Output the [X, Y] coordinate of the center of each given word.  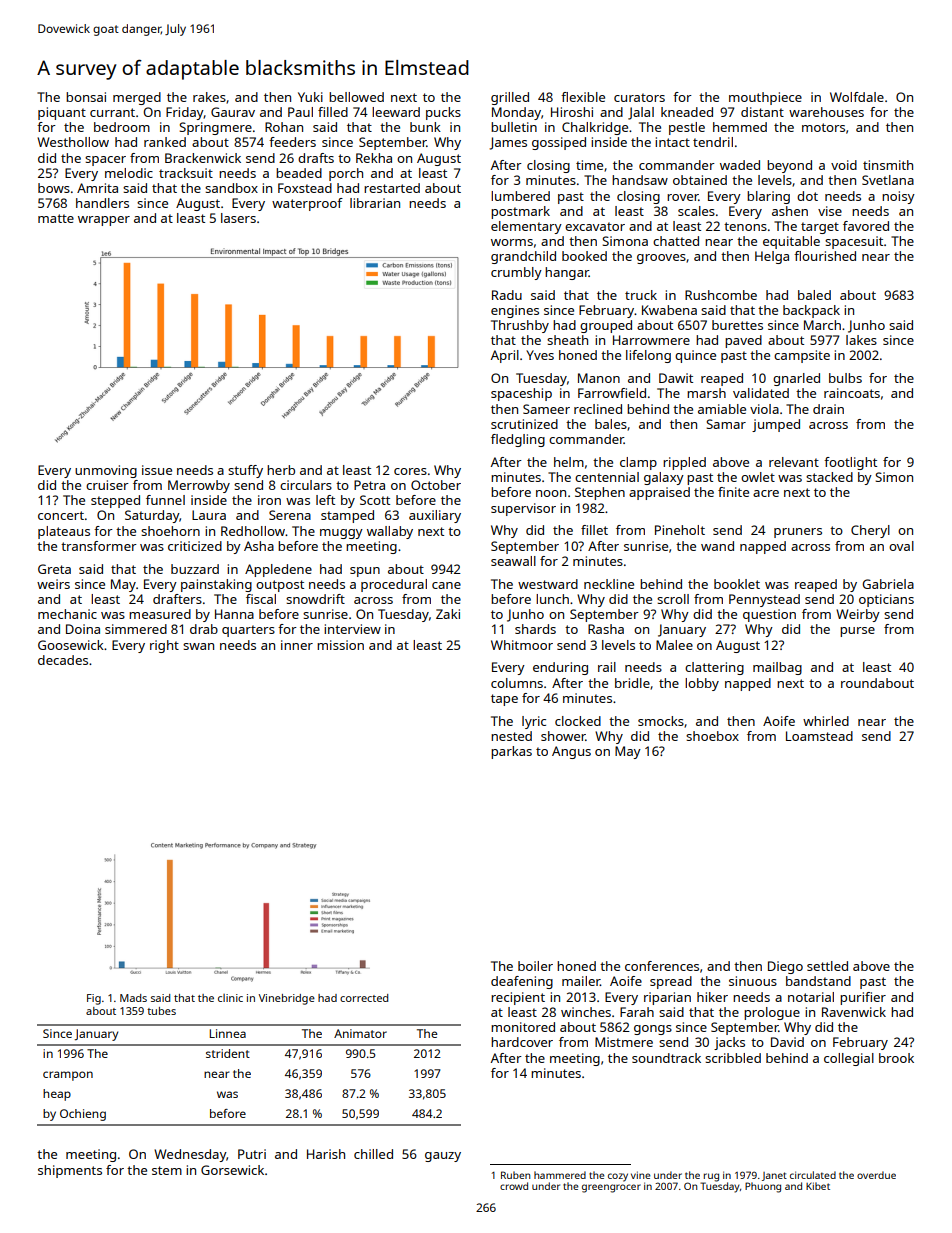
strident [228, 1053]
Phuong [763, 1187]
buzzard [195, 569]
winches [586, 1012]
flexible [583, 97]
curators [639, 97]
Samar [726, 424]
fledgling [518, 440]
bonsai [86, 97]
